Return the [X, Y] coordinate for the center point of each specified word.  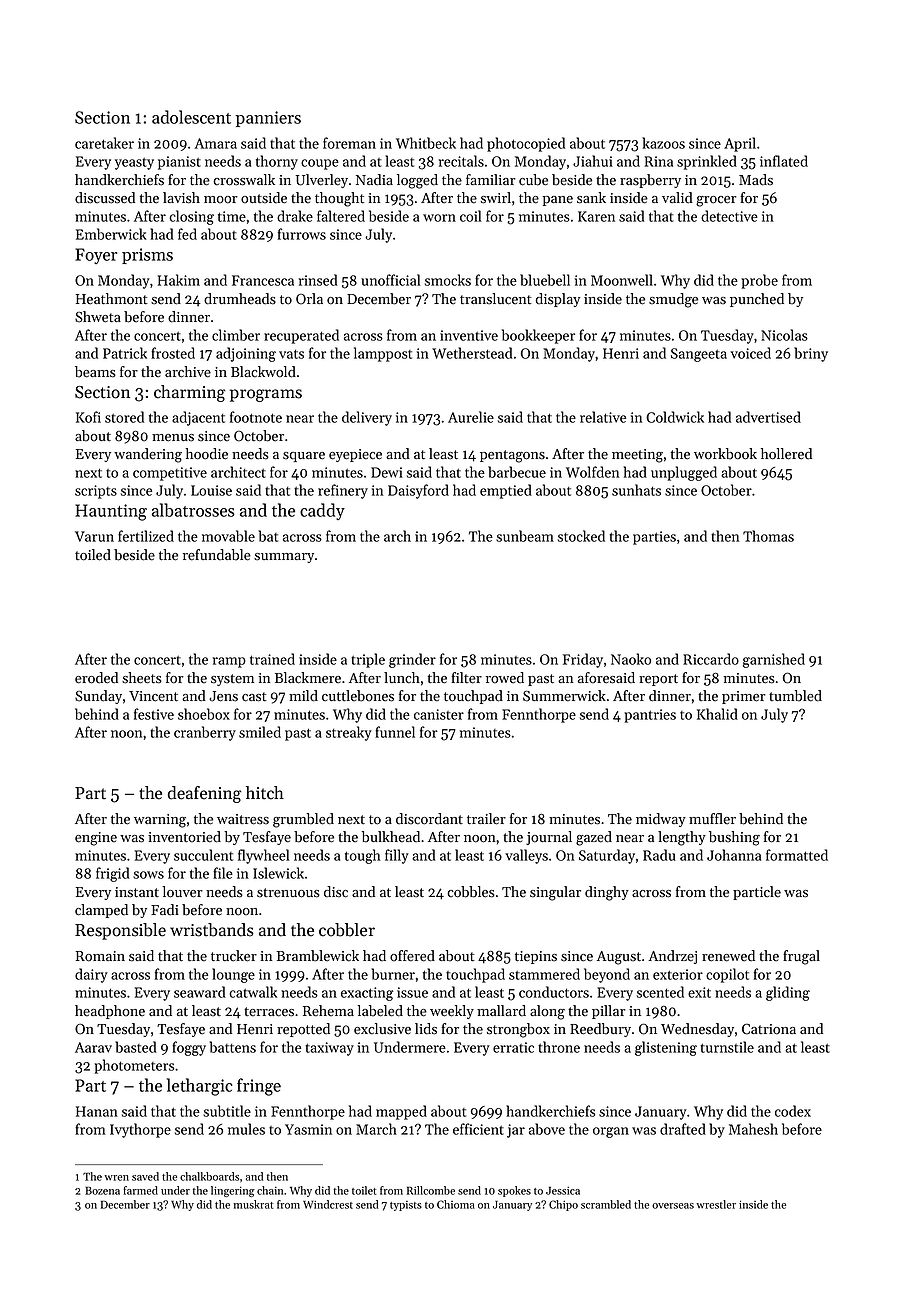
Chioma [456, 1204]
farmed [140, 1190]
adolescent [191, 117]
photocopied [526, 144]
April [740, 144]
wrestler [716, 1204]
